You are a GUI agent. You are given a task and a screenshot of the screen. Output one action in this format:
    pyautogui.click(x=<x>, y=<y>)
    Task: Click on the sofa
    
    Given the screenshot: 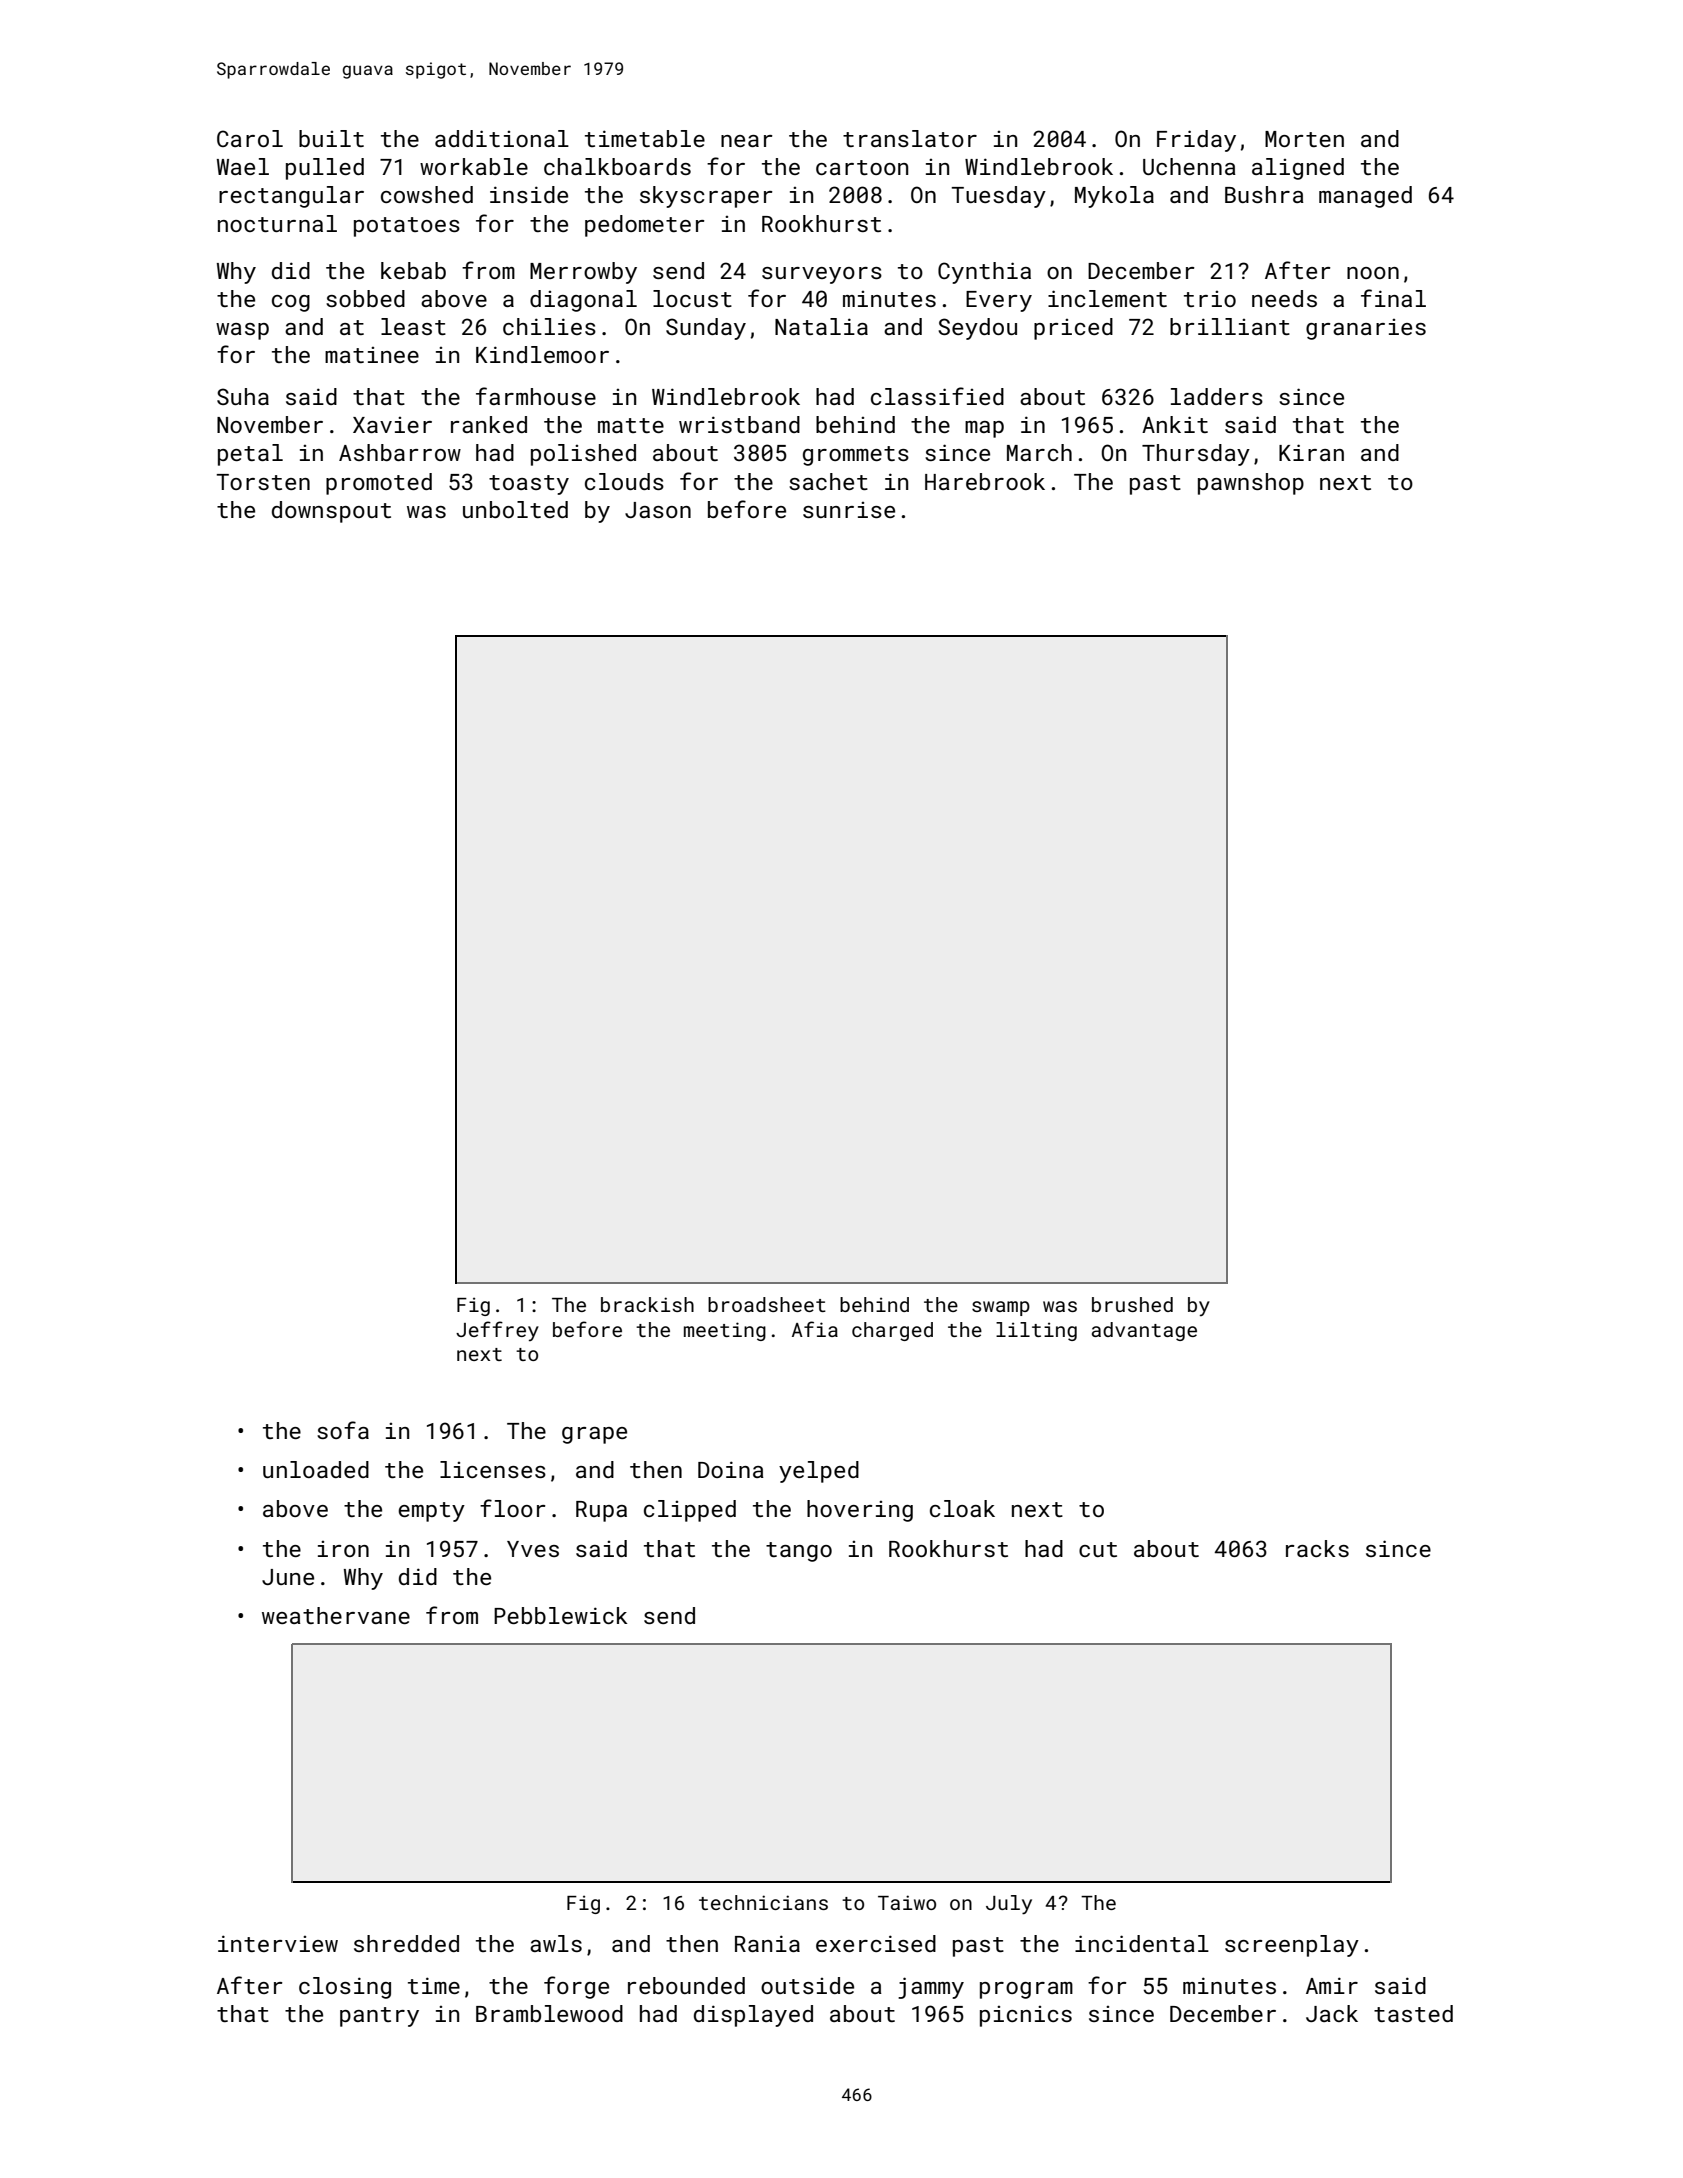 What is the action you would take?
    pyautogui.click(x=343, y=1430)
